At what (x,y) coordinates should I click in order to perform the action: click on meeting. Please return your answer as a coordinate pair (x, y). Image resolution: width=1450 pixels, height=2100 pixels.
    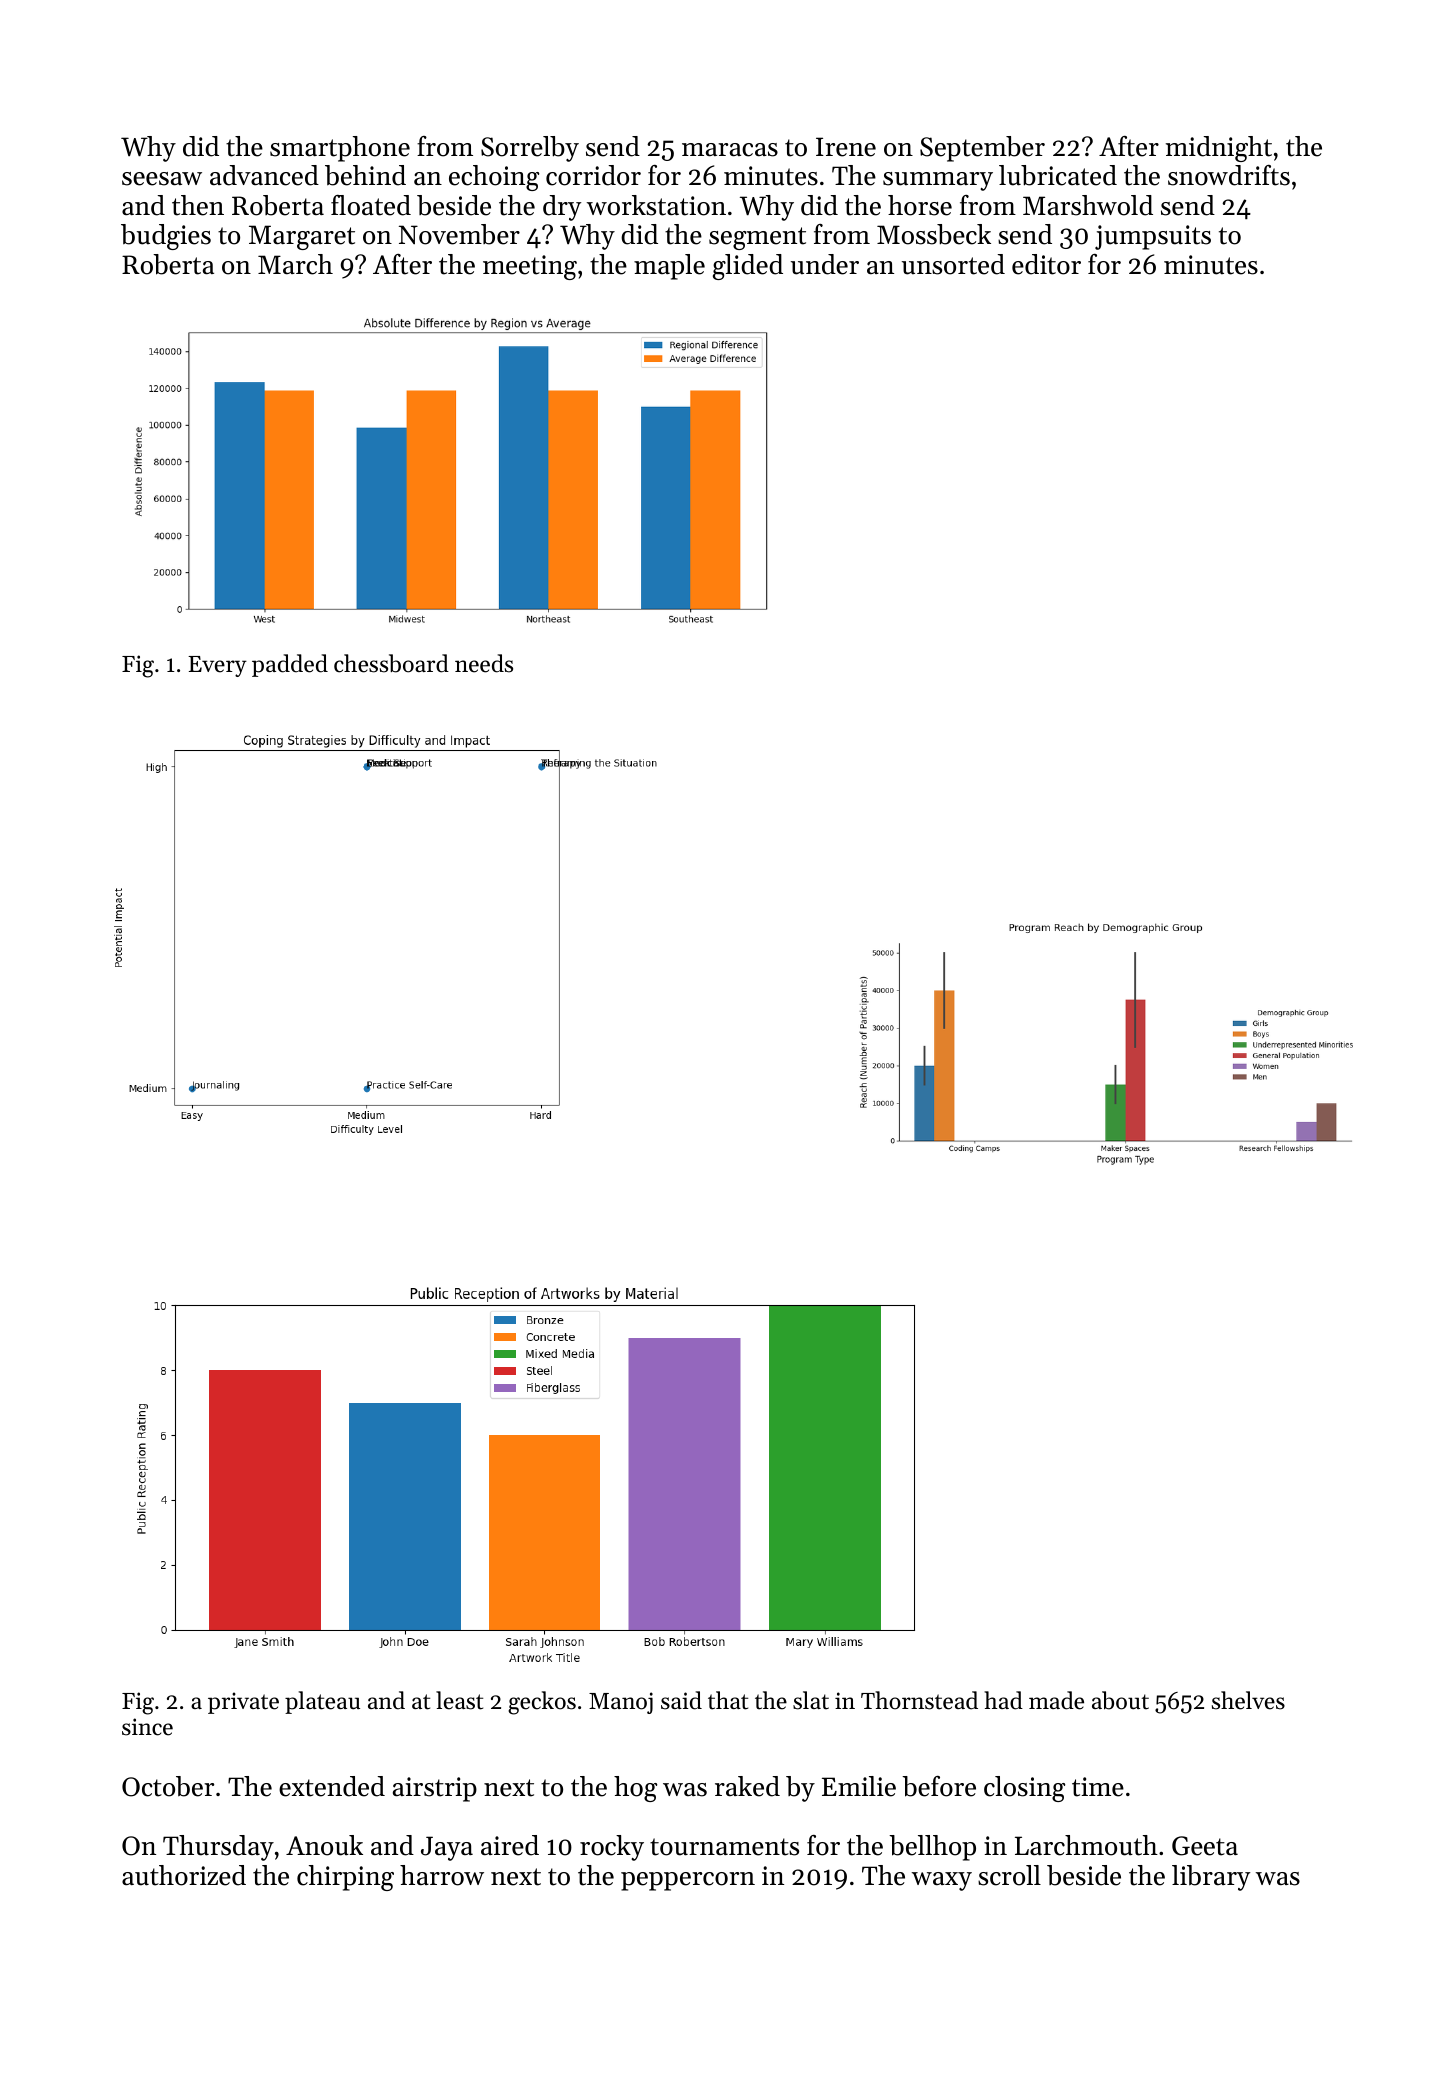
    Looking at the image, I should click on (530, 267).
